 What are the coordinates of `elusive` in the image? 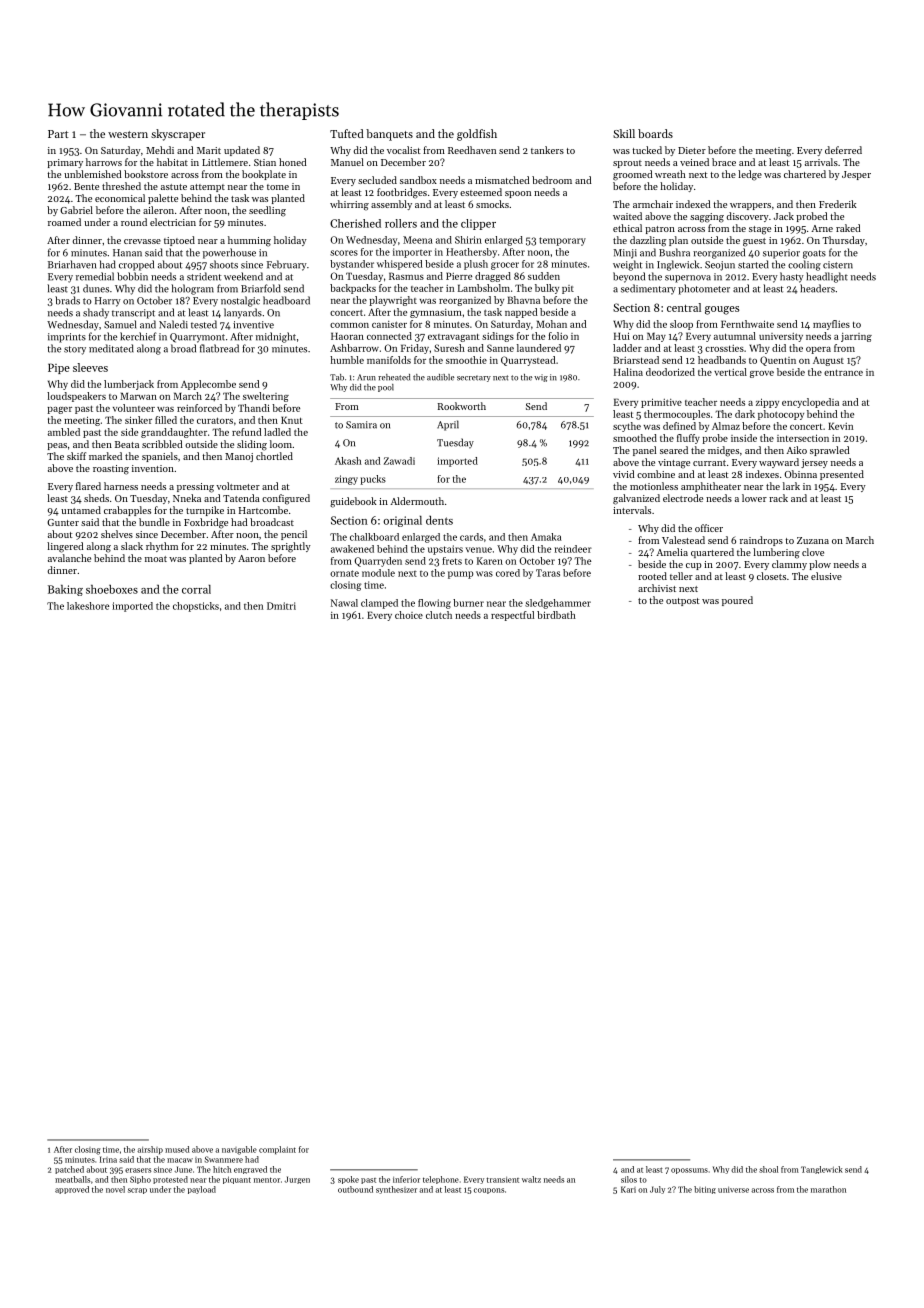 It's located at (826, 576).
